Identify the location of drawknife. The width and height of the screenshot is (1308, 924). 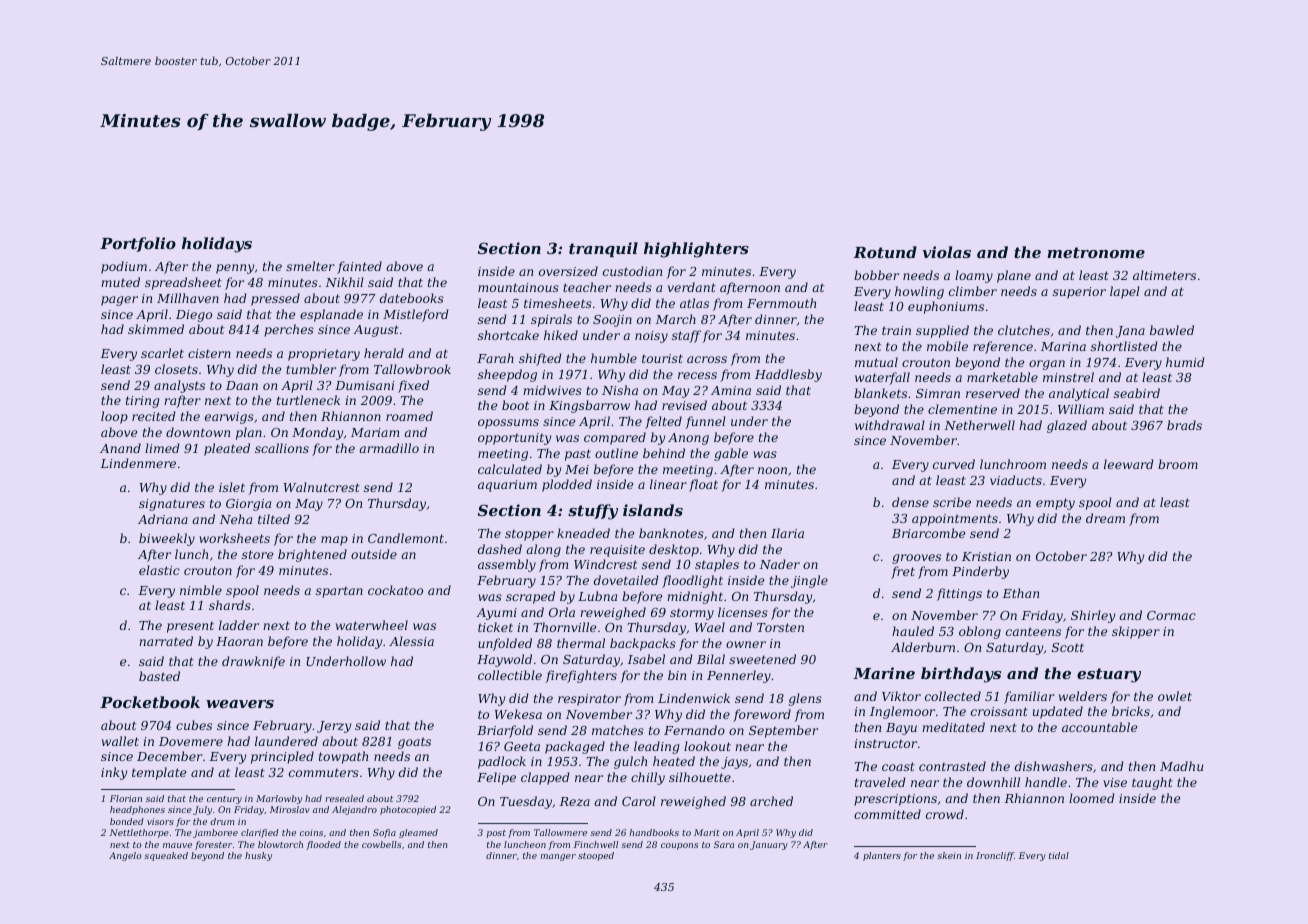
(253, 662).
